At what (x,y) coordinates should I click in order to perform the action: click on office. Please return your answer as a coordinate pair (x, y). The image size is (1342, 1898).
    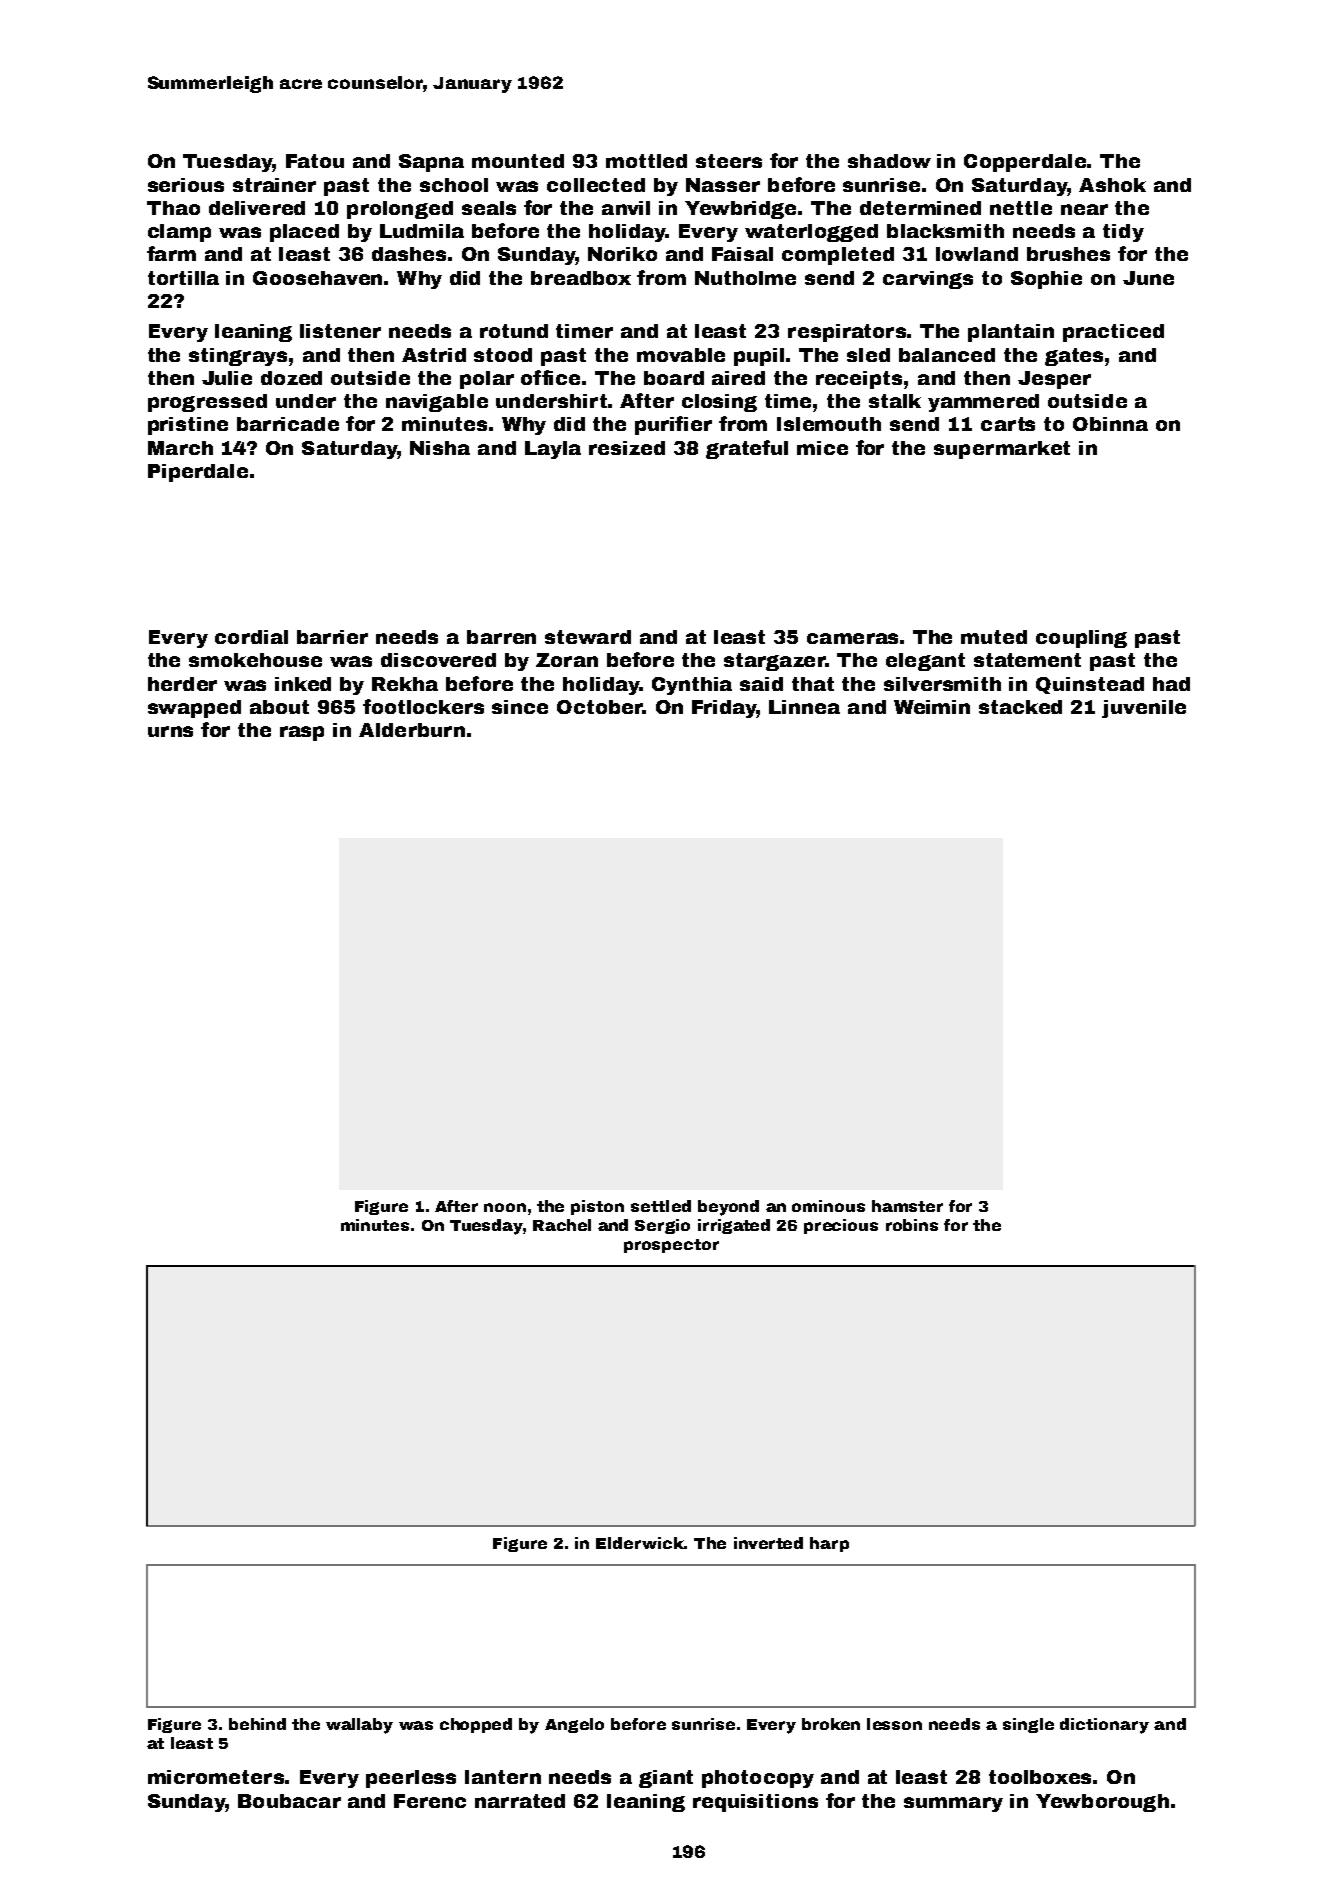
    Looking at the image, I should click on (550, 377).
